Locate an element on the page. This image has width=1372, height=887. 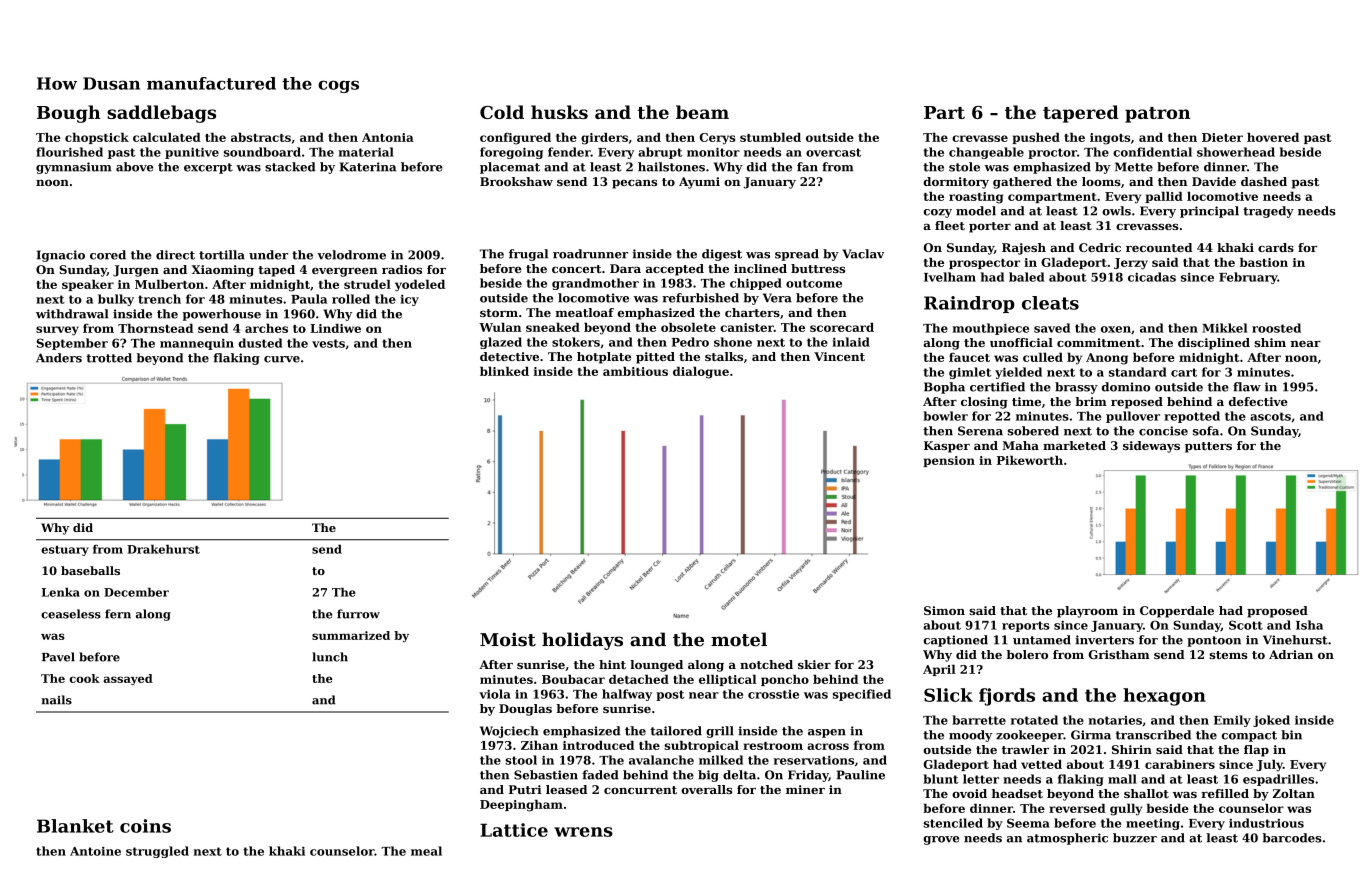
Gristham is located at coordinates (1119, 654).
